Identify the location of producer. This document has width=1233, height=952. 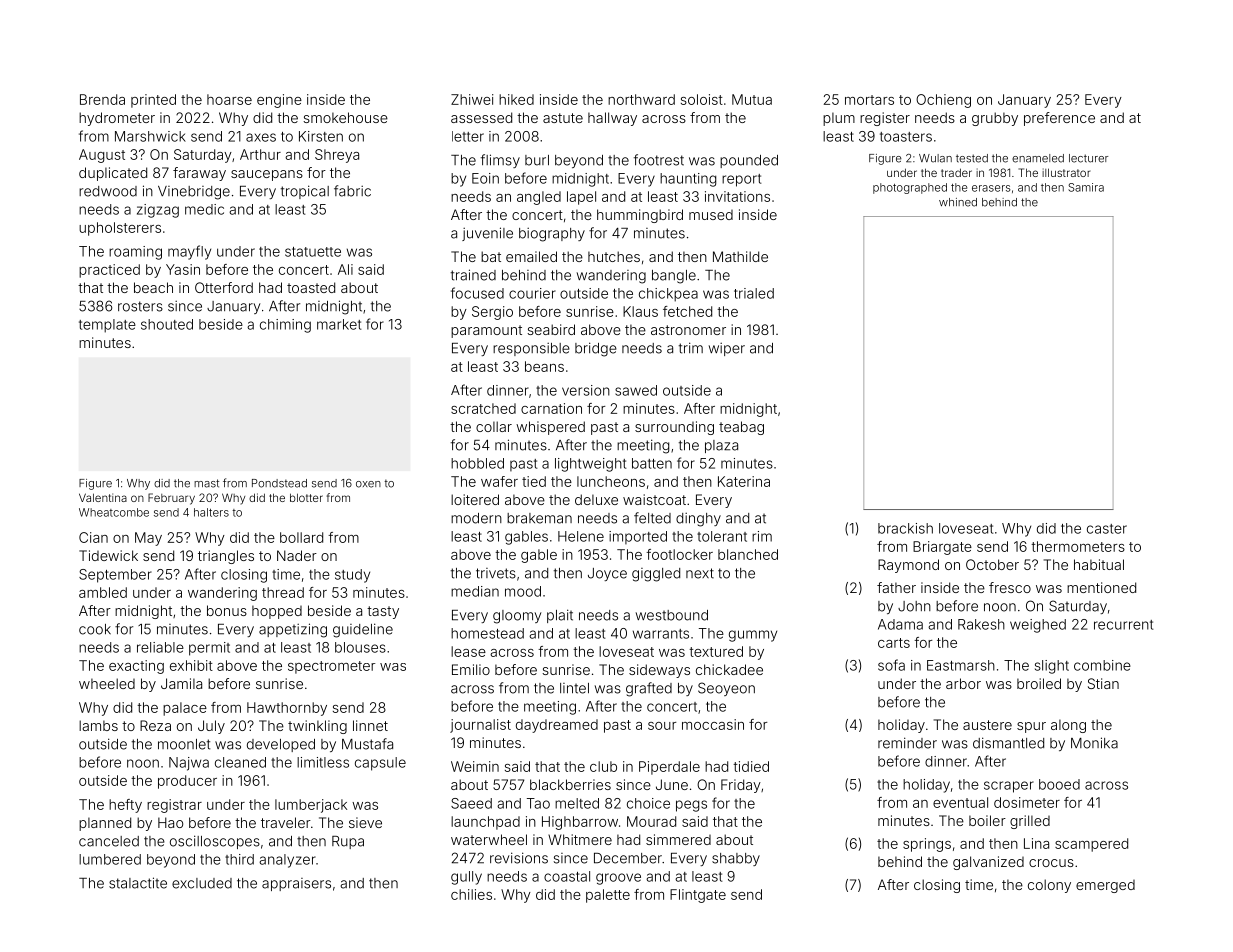
(187, 782).
